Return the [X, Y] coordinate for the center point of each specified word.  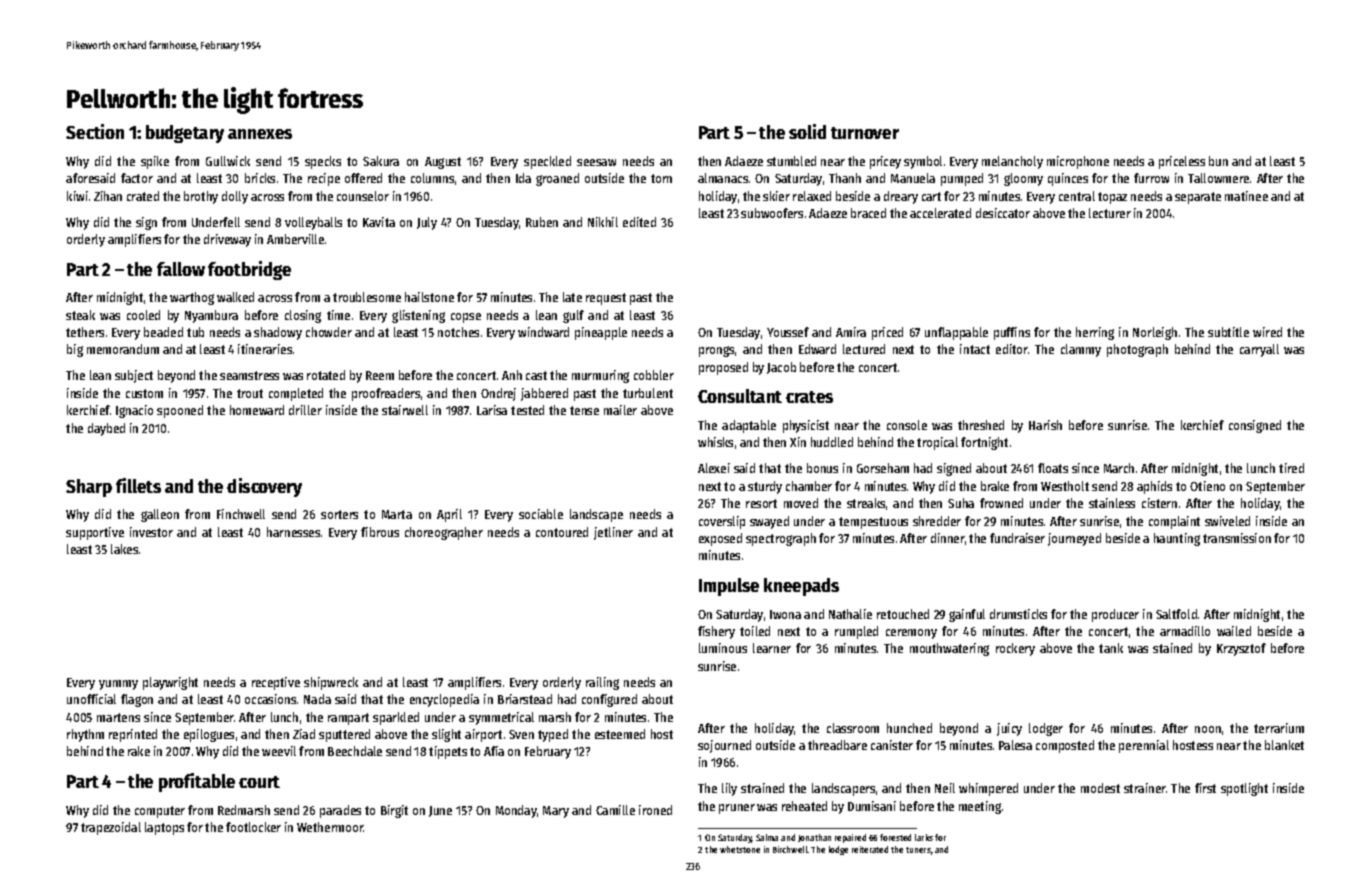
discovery [264, 487]
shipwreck [331, 683]
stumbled [791, 161]
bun [1218, 161]
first [1205, 788]
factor [137, 178]
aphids [1154, 487]
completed [296, 394]
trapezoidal [111, 828]
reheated [804, 806]
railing [602, 683]
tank [1111, 648]
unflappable [956, 333]
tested [527, 410]
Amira [851, 332]
